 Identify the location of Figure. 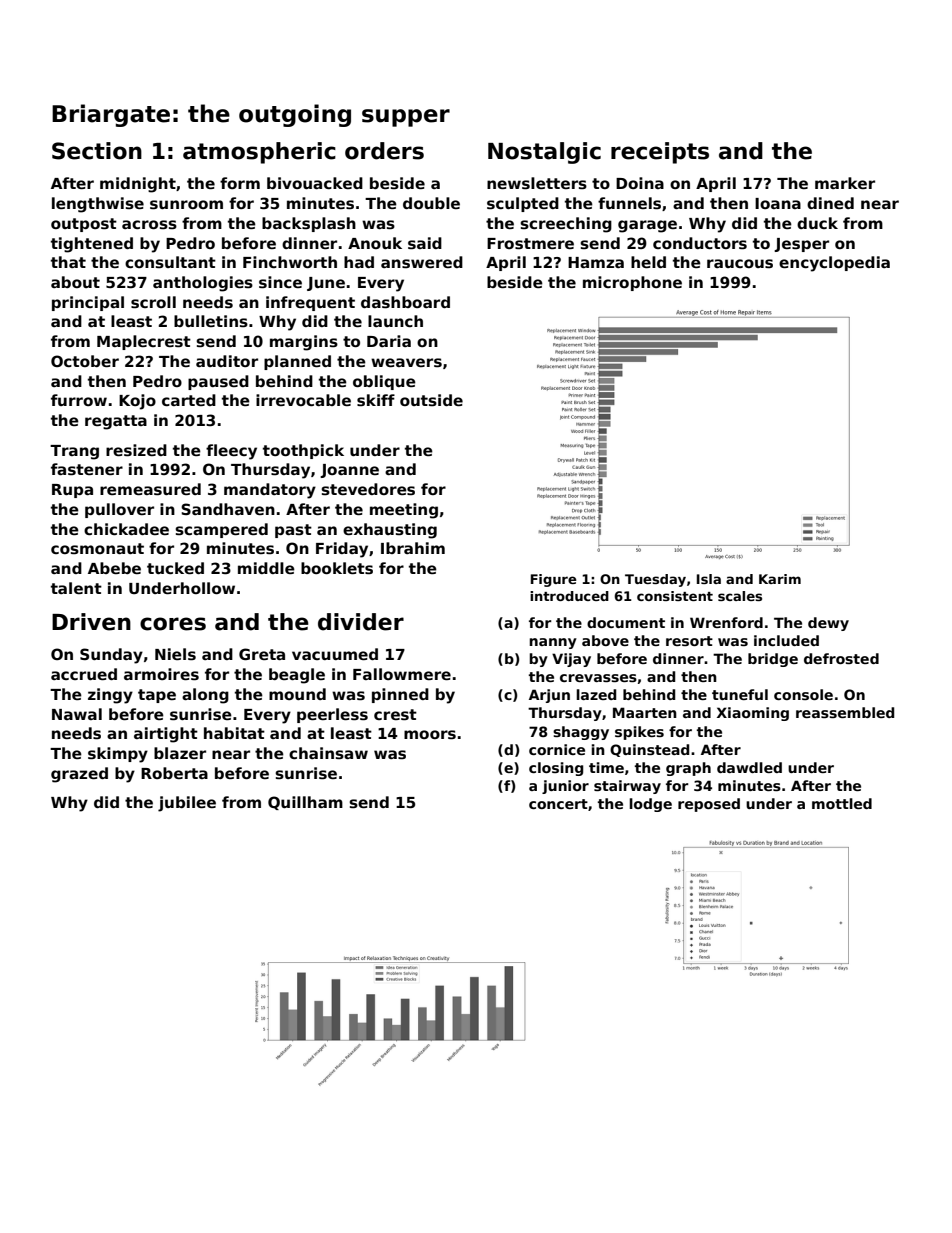
(554, 580).
